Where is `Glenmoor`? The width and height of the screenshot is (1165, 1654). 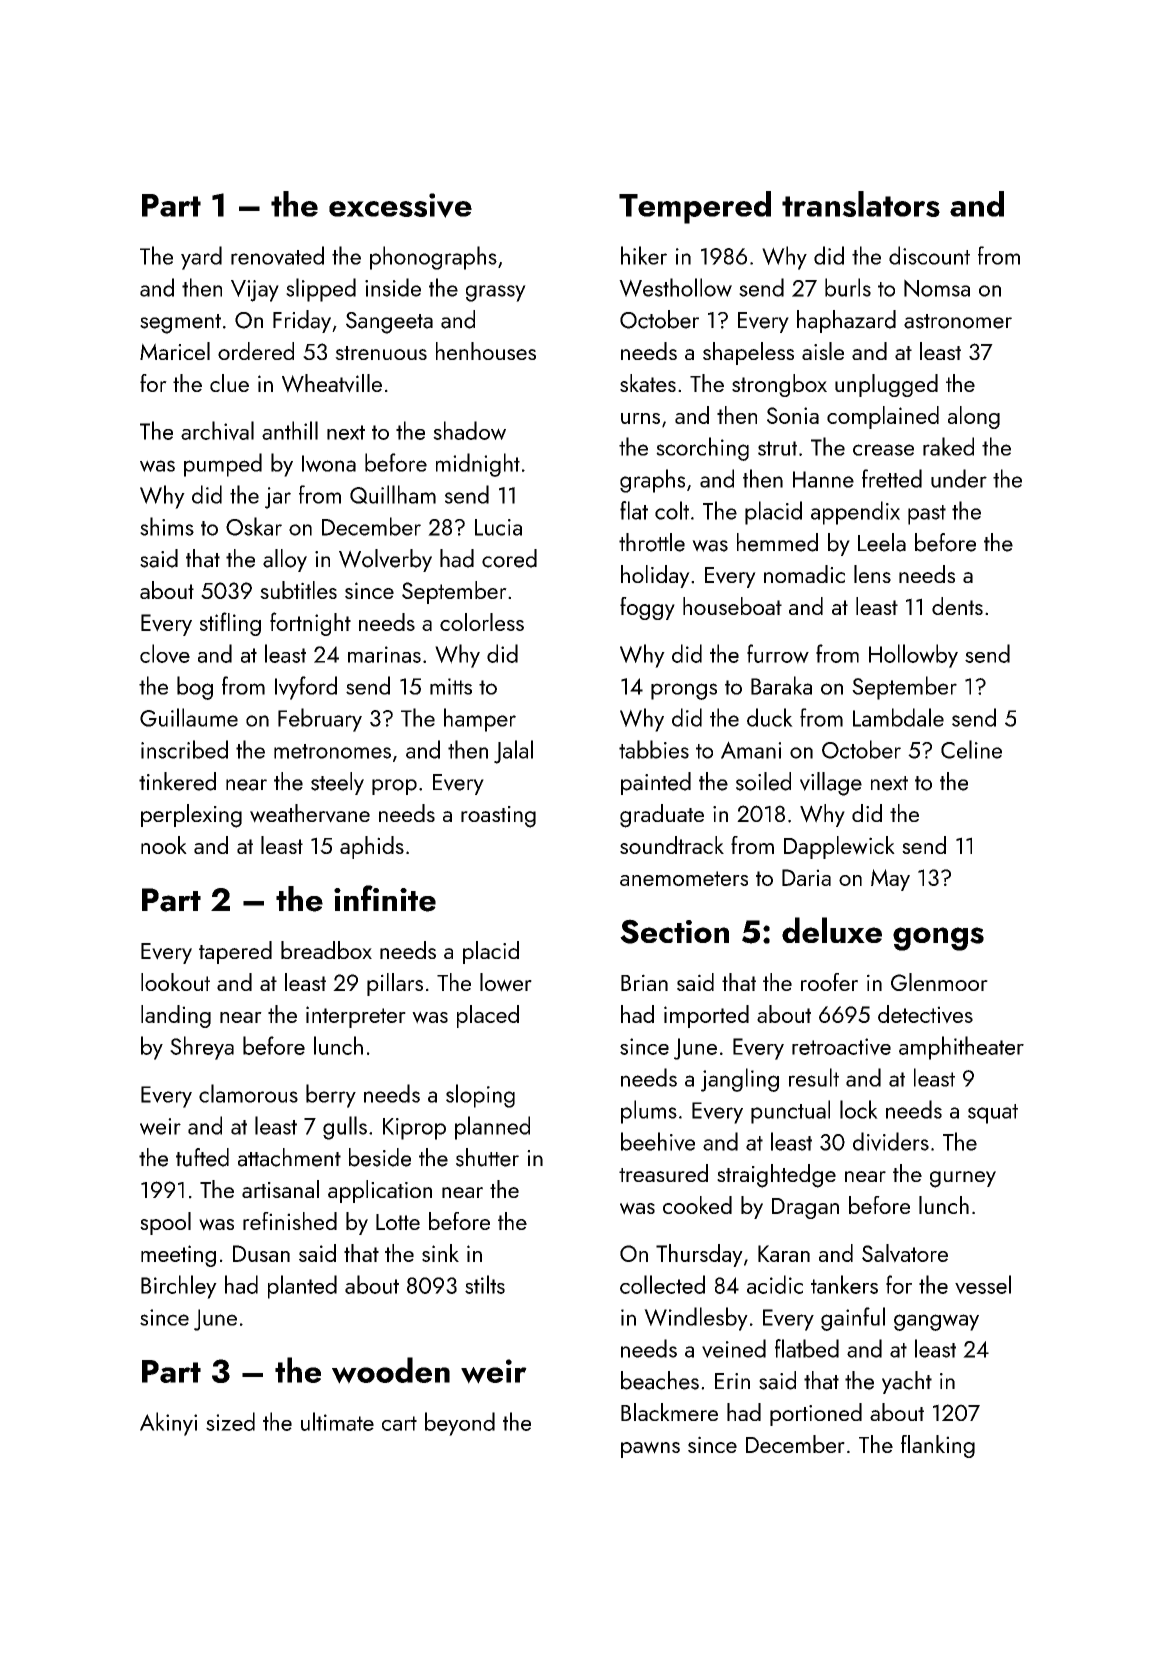 Glenmoor is located at coordinates (939, 982).
